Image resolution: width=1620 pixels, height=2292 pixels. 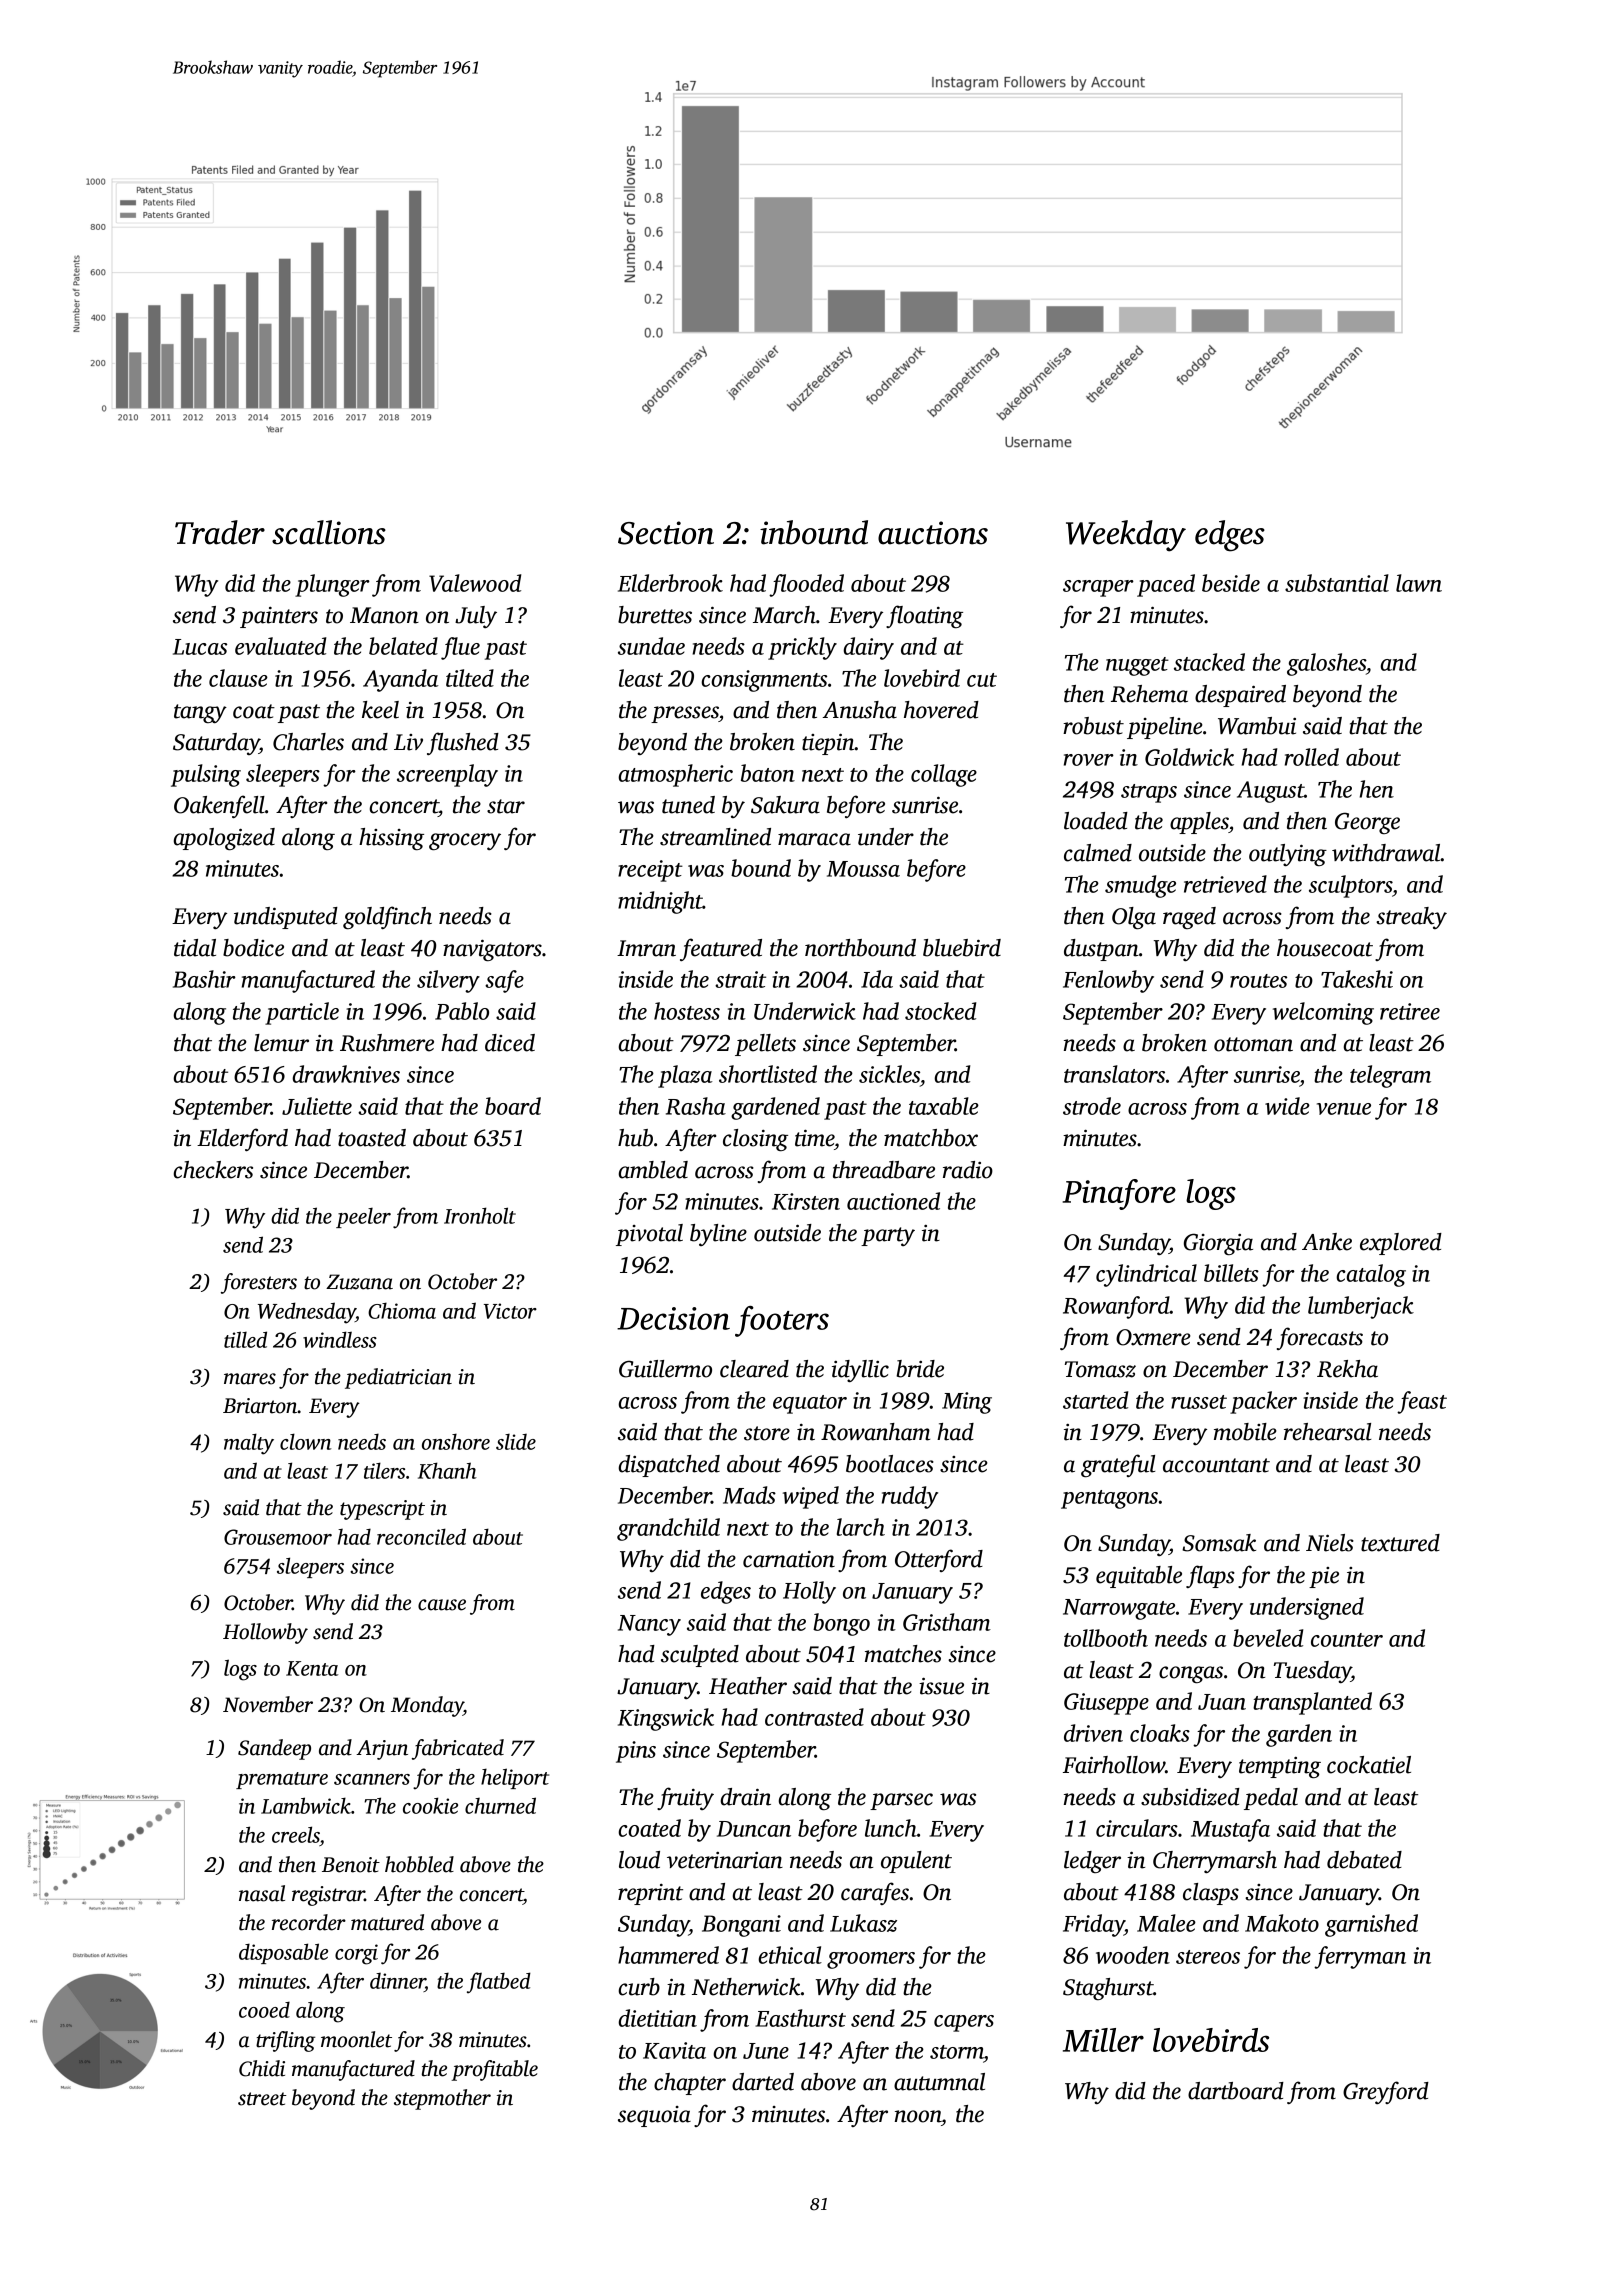 What do you see at coordinates (1093, 1733) in the screenshot?
I see `driven` at bounding box center [1093, 1733].
